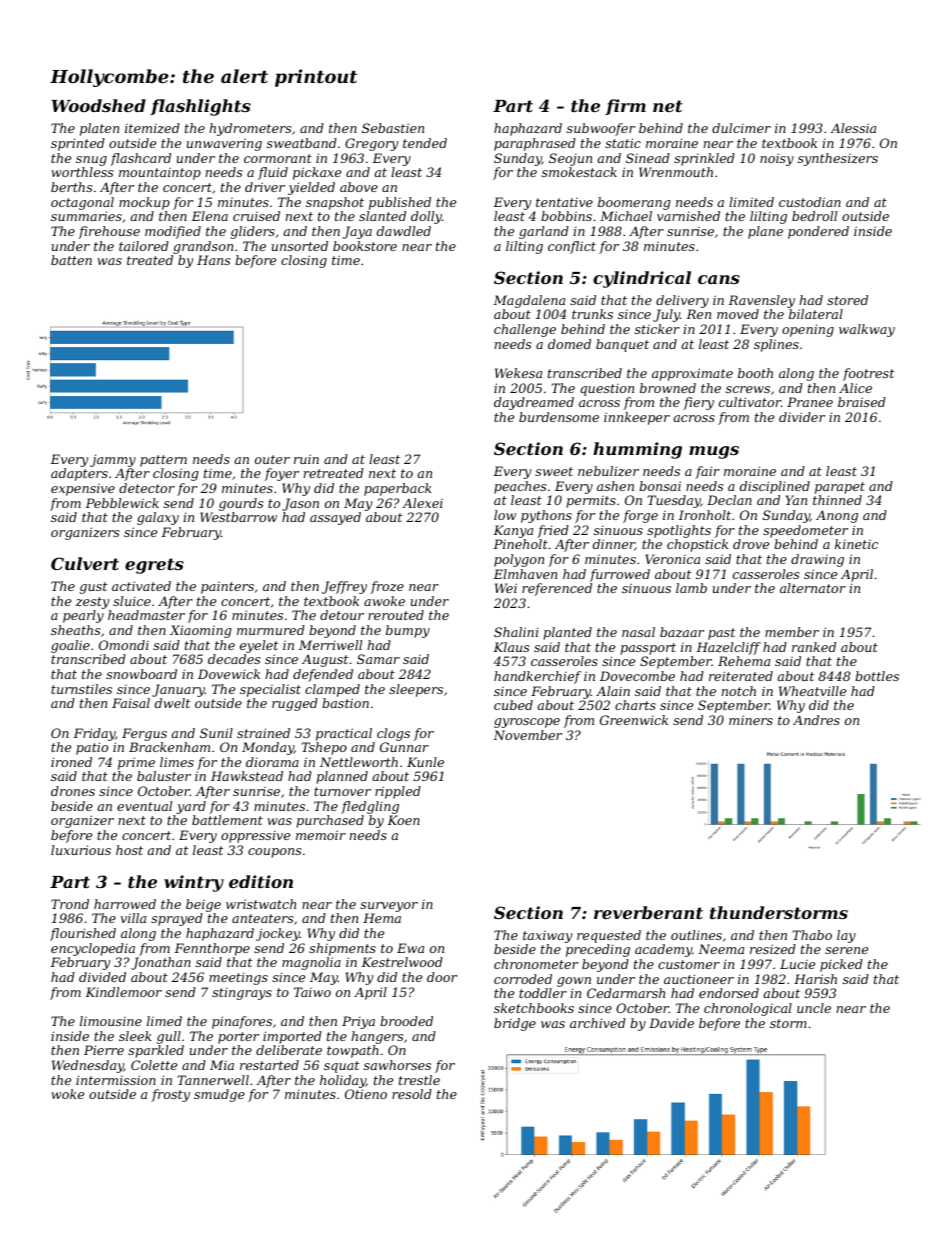  What do you see at coordinates (660, 486) in the screenshot?
I see `bonsai` at bounding box center [660, 486].
